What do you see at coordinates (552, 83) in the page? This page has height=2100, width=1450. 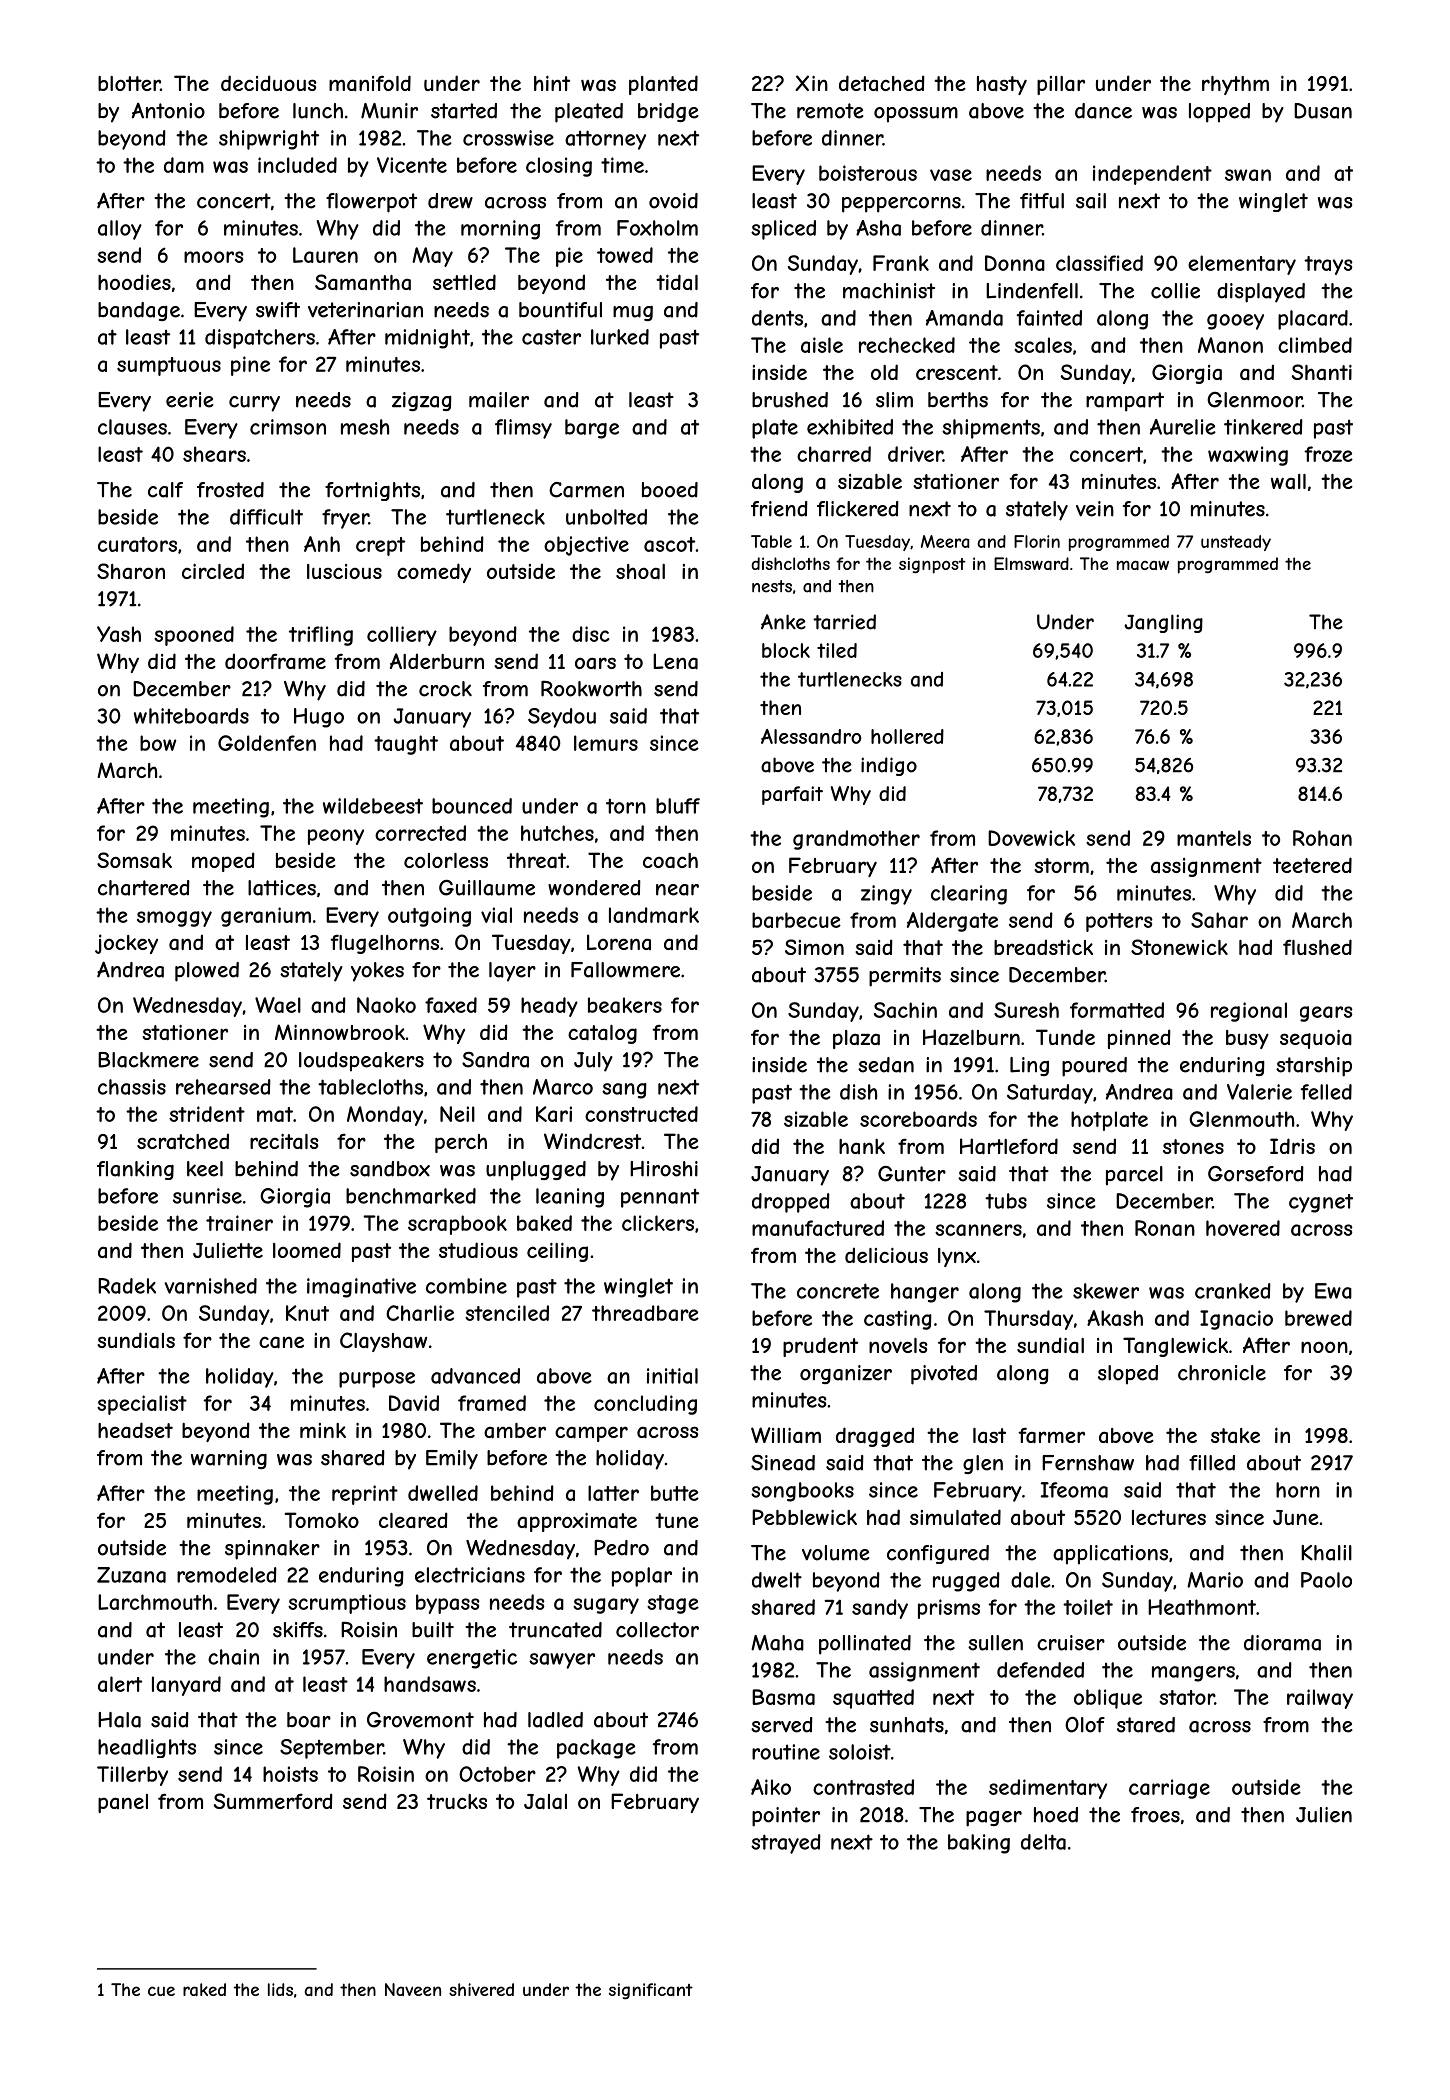 I see `hint` at bounding box center [552, 83].
